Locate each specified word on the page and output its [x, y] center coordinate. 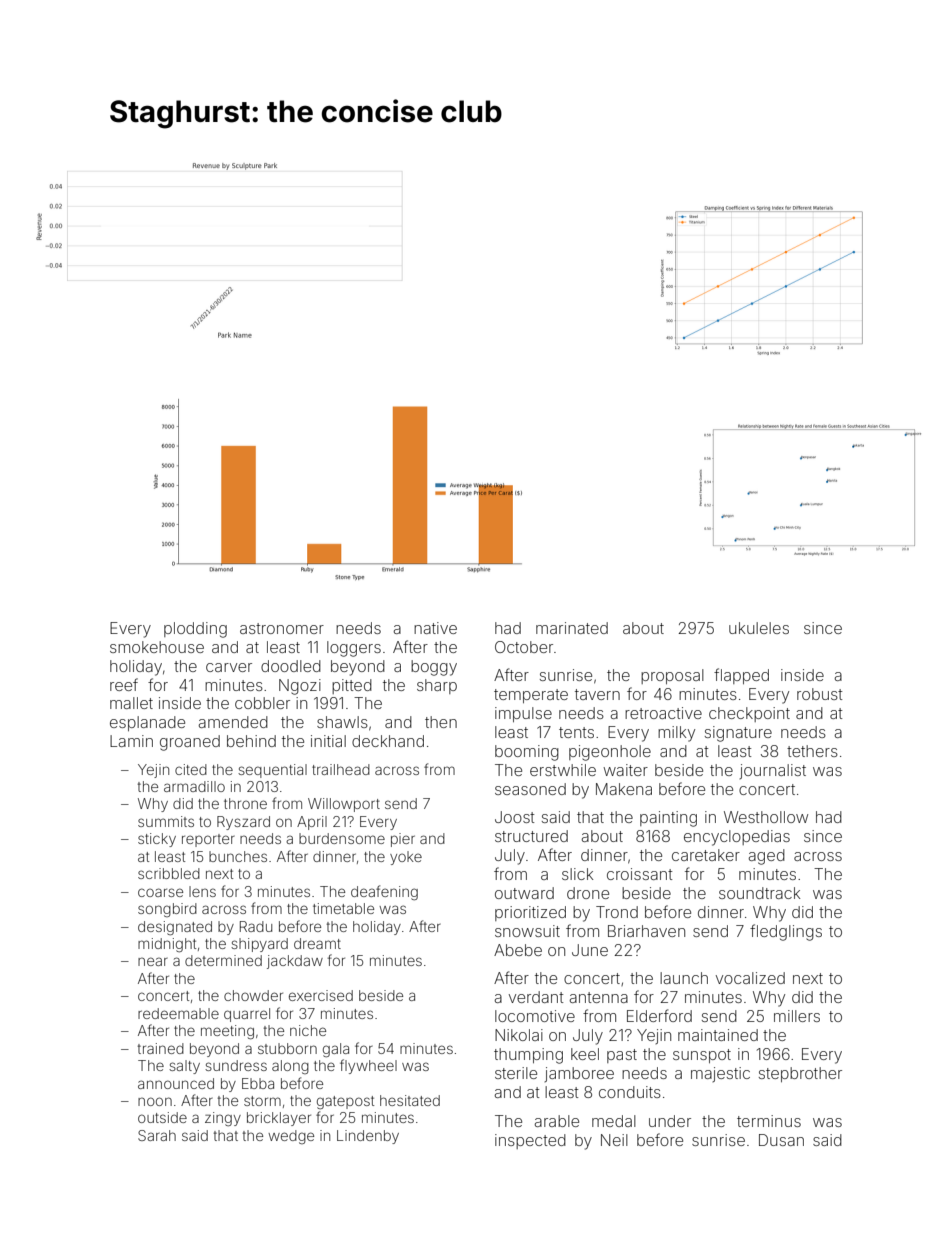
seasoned [530, 789]
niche [308, 1030]
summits [166, 821]
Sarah [157, 1135]
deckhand [388, 741]
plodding [195, 630]
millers [797, 1016]
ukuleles [759, 628]
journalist [773, 771]
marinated [572, 628]
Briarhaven [646, 931]
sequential [272, 771]
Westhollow [766, 817]
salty [184, 1067]
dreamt [317, 943]
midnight [167, 945]
